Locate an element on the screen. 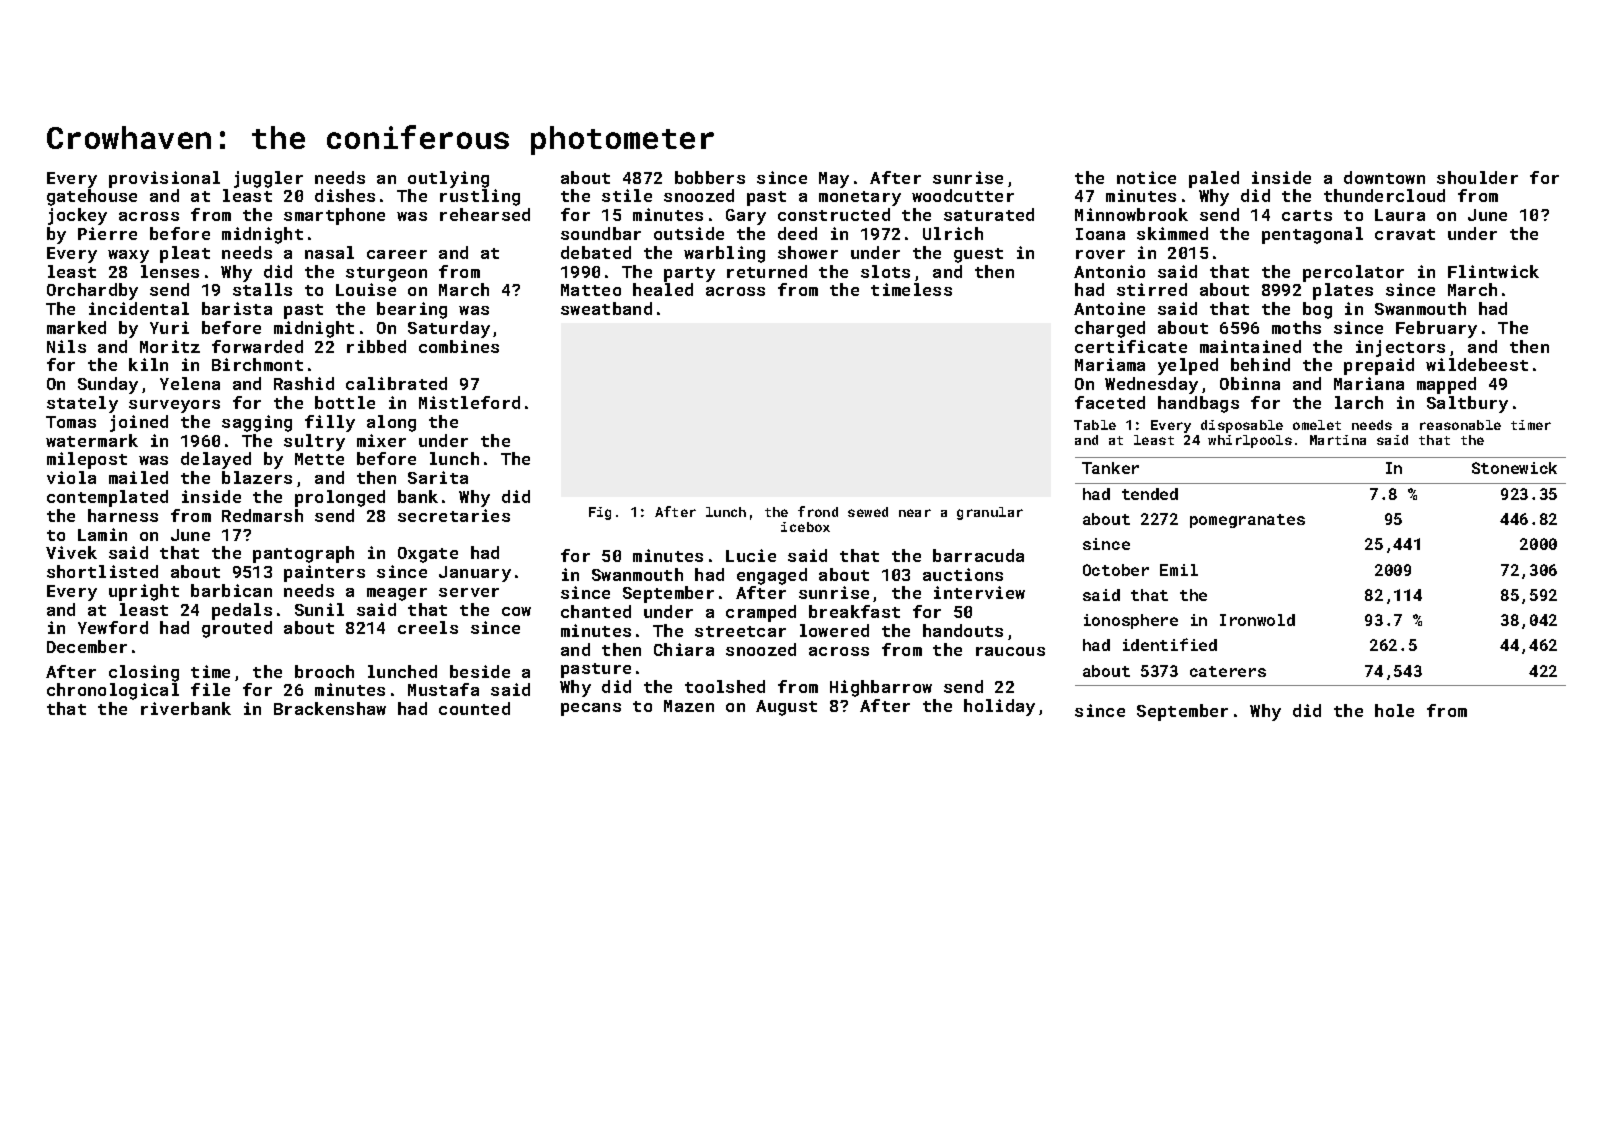 This screenshot has height=1140, width=1612. Table is located at coordinates (1095, 425).
